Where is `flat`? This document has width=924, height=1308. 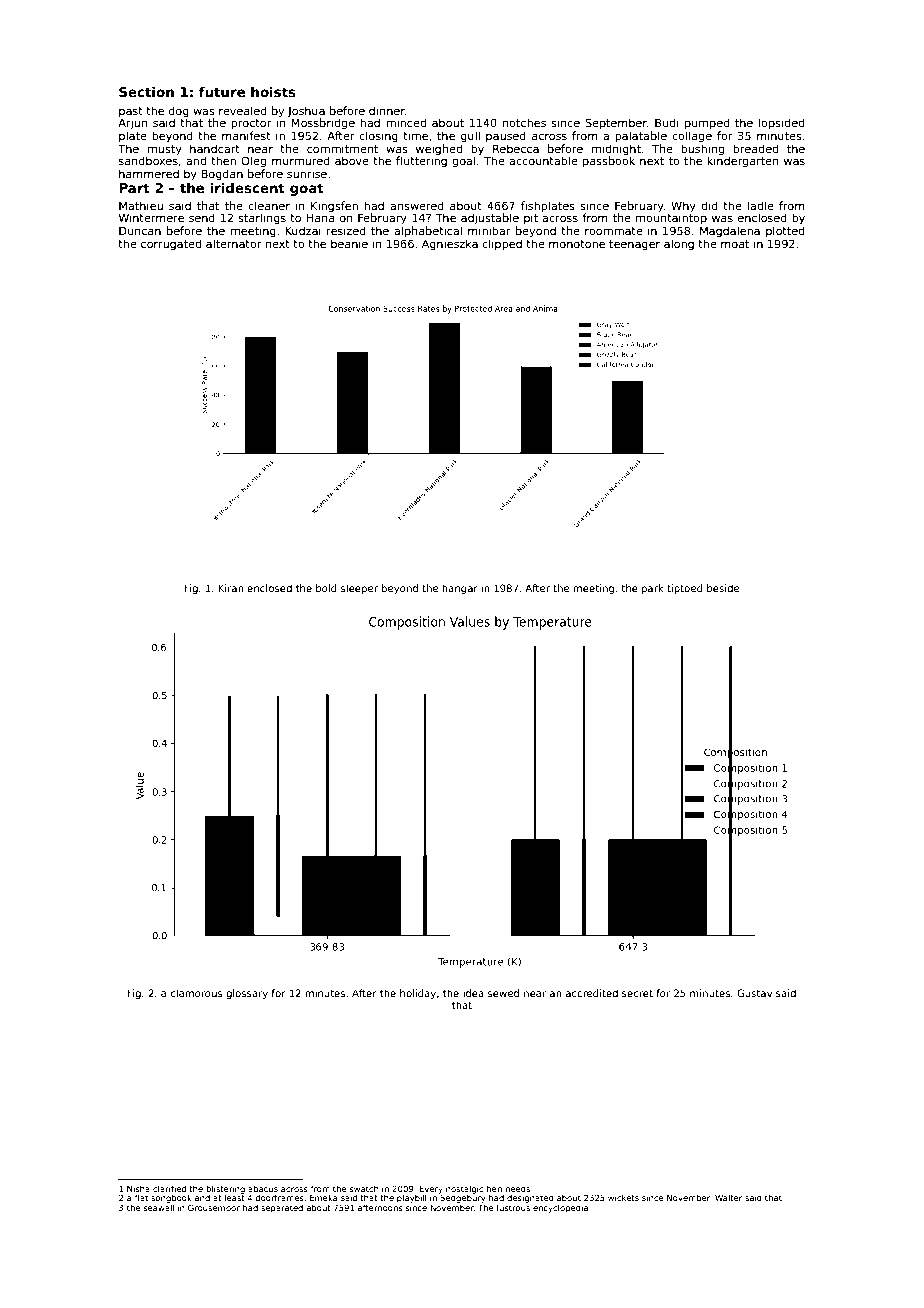 flat is located at coordinates (141, 1197).
